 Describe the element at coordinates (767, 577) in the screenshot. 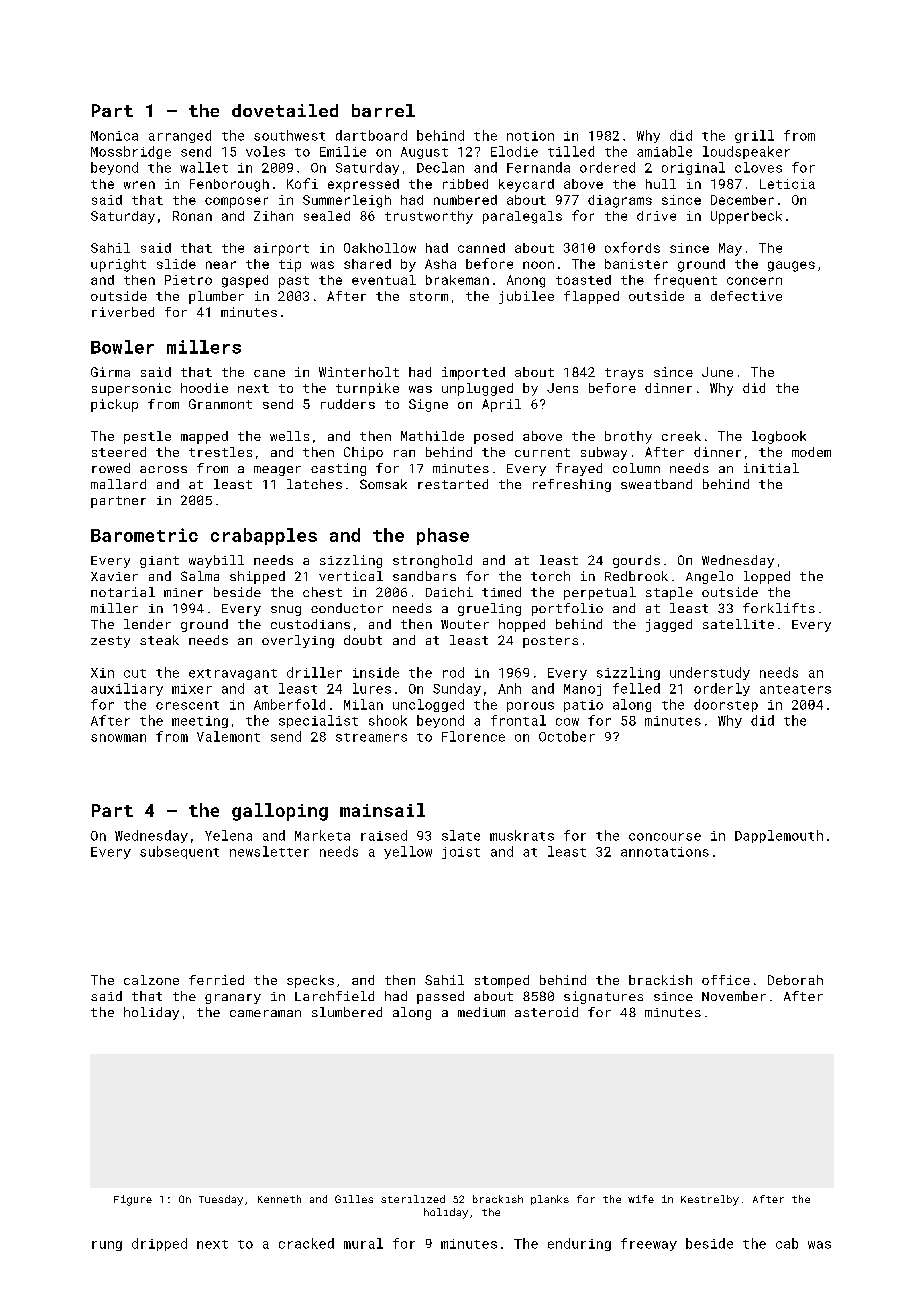

I see `lopped` at that location.
